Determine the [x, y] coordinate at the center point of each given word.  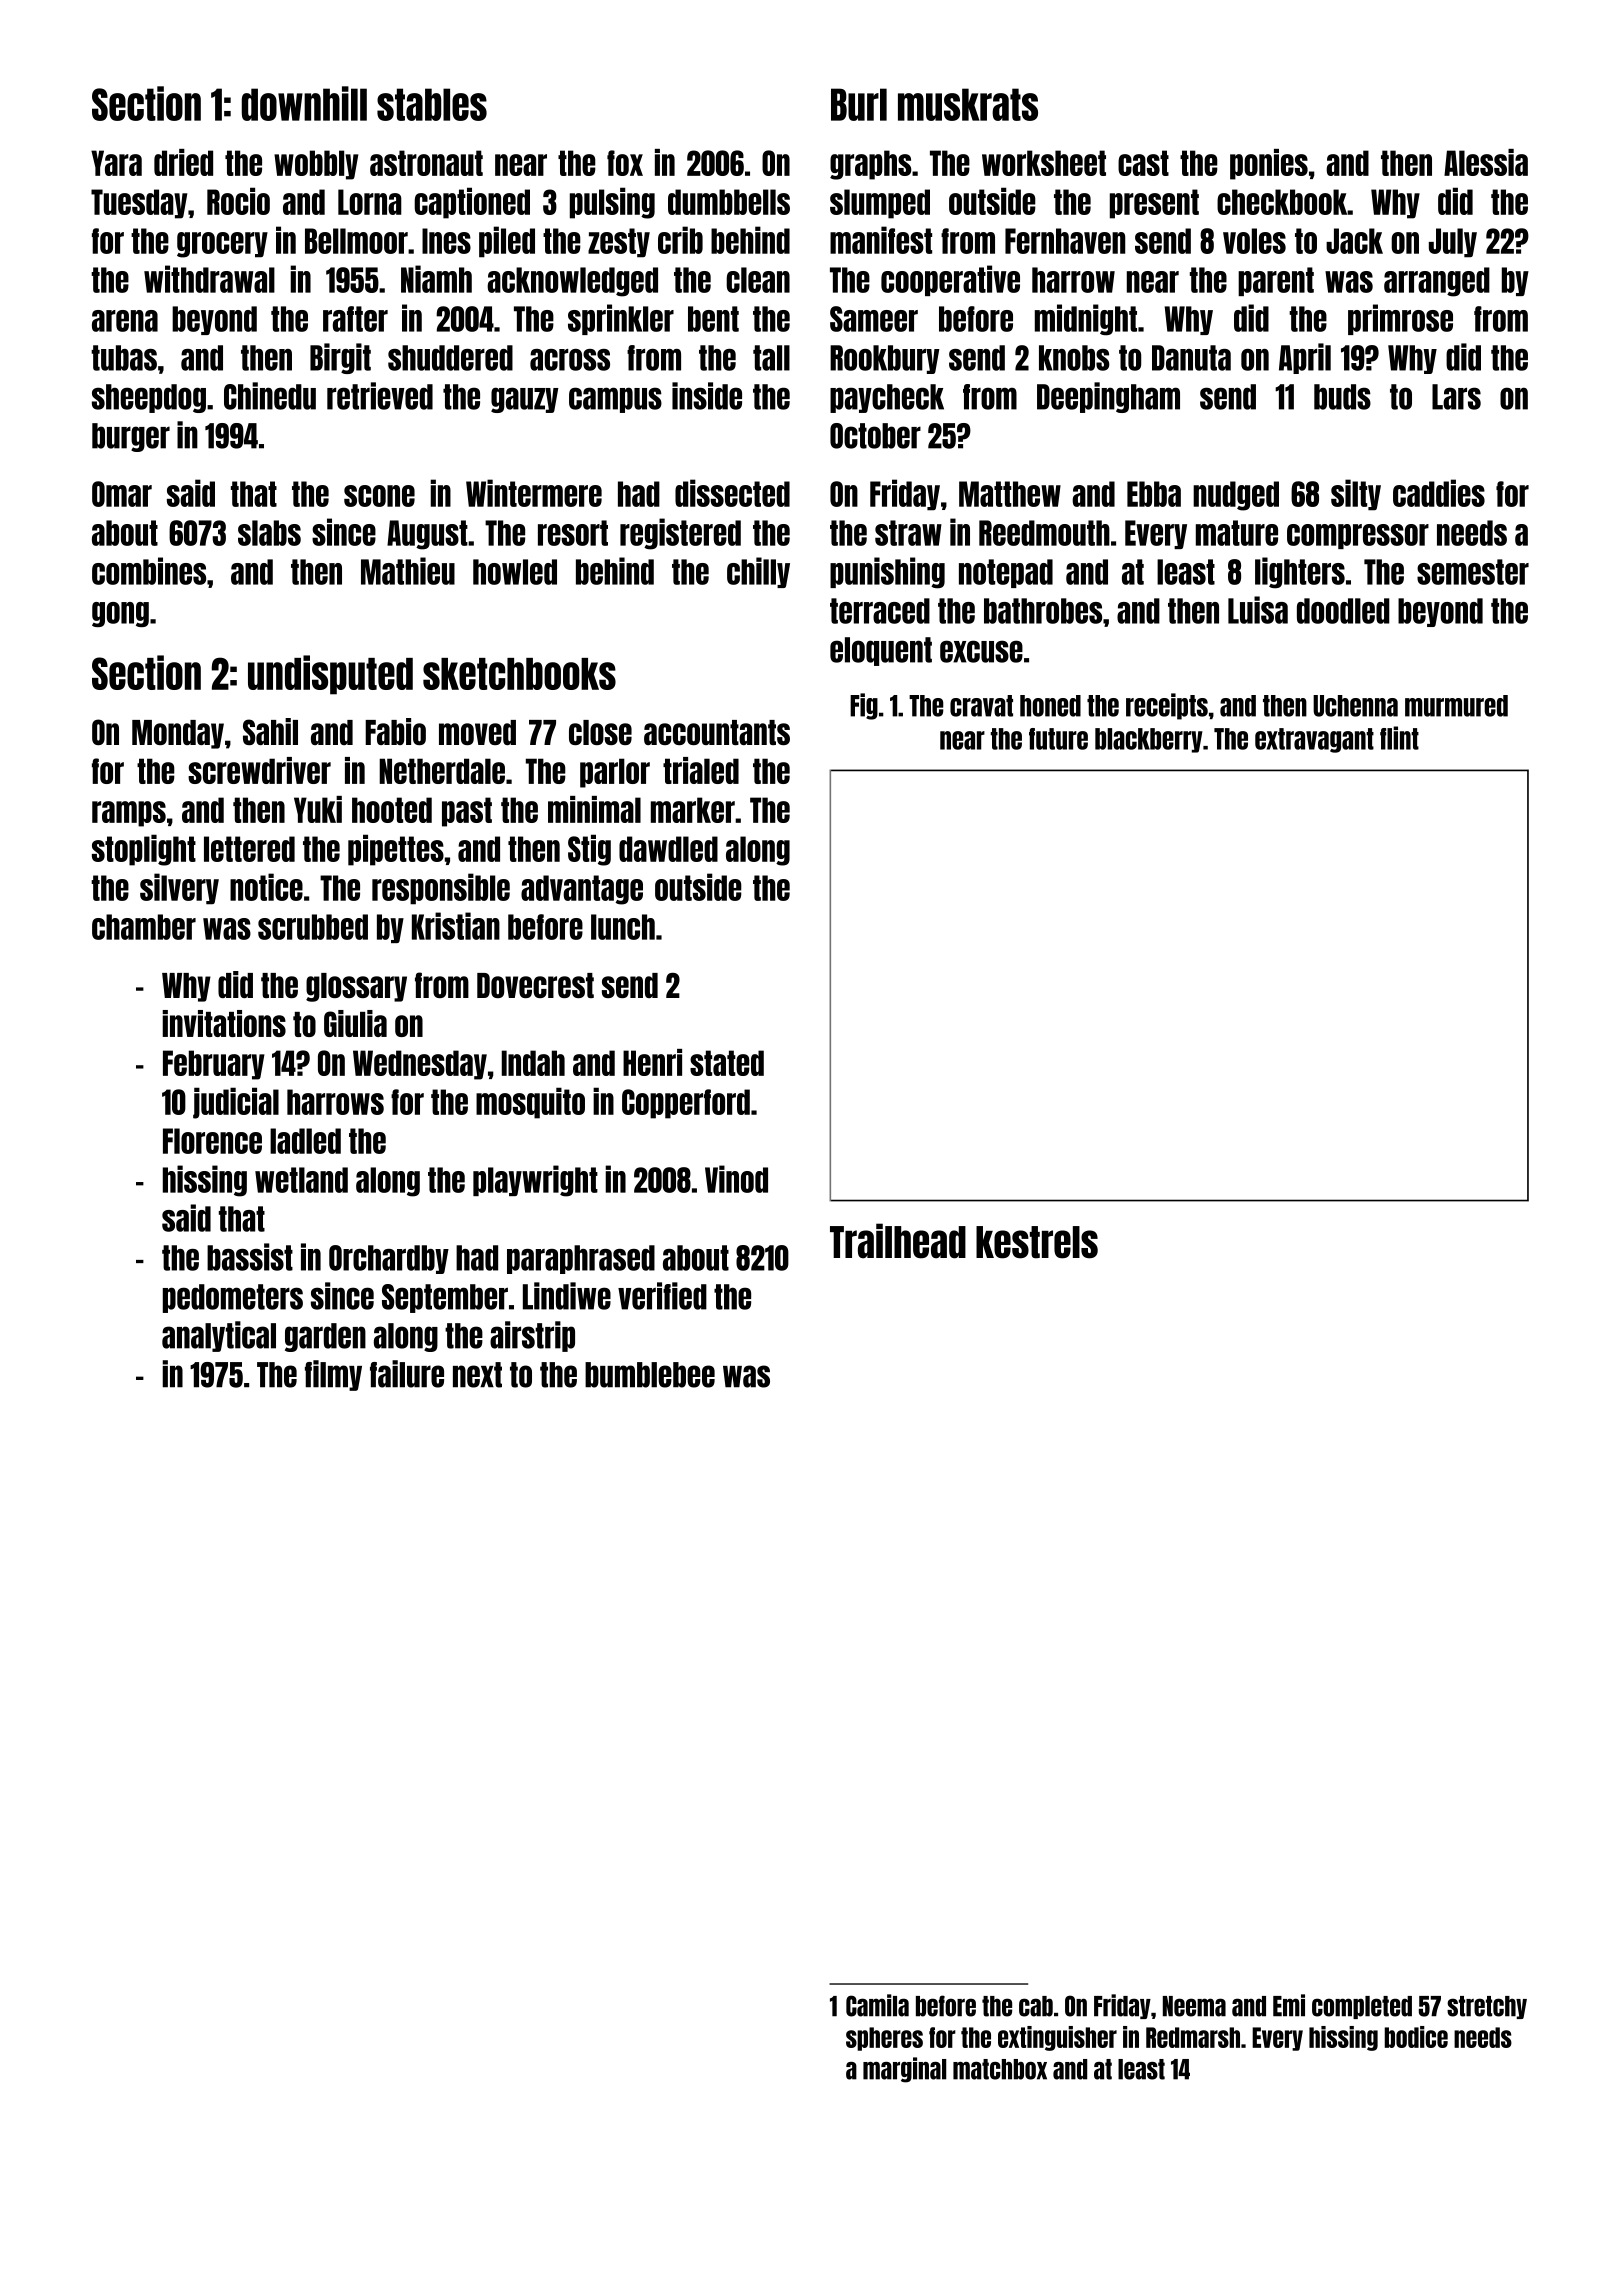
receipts [1167, 706]
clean [758, 280]
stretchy [1487, 2007]
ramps [129, 814]
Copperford [686, 1104]
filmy [333, 1375]
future [1058, 739]
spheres [884, 2039]
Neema [1194, 2006]
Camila [877, 2005]
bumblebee [650, 1375]
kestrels [1037, 1242]
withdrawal [209, 279]
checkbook [1282, 202]
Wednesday [420, 1065]
